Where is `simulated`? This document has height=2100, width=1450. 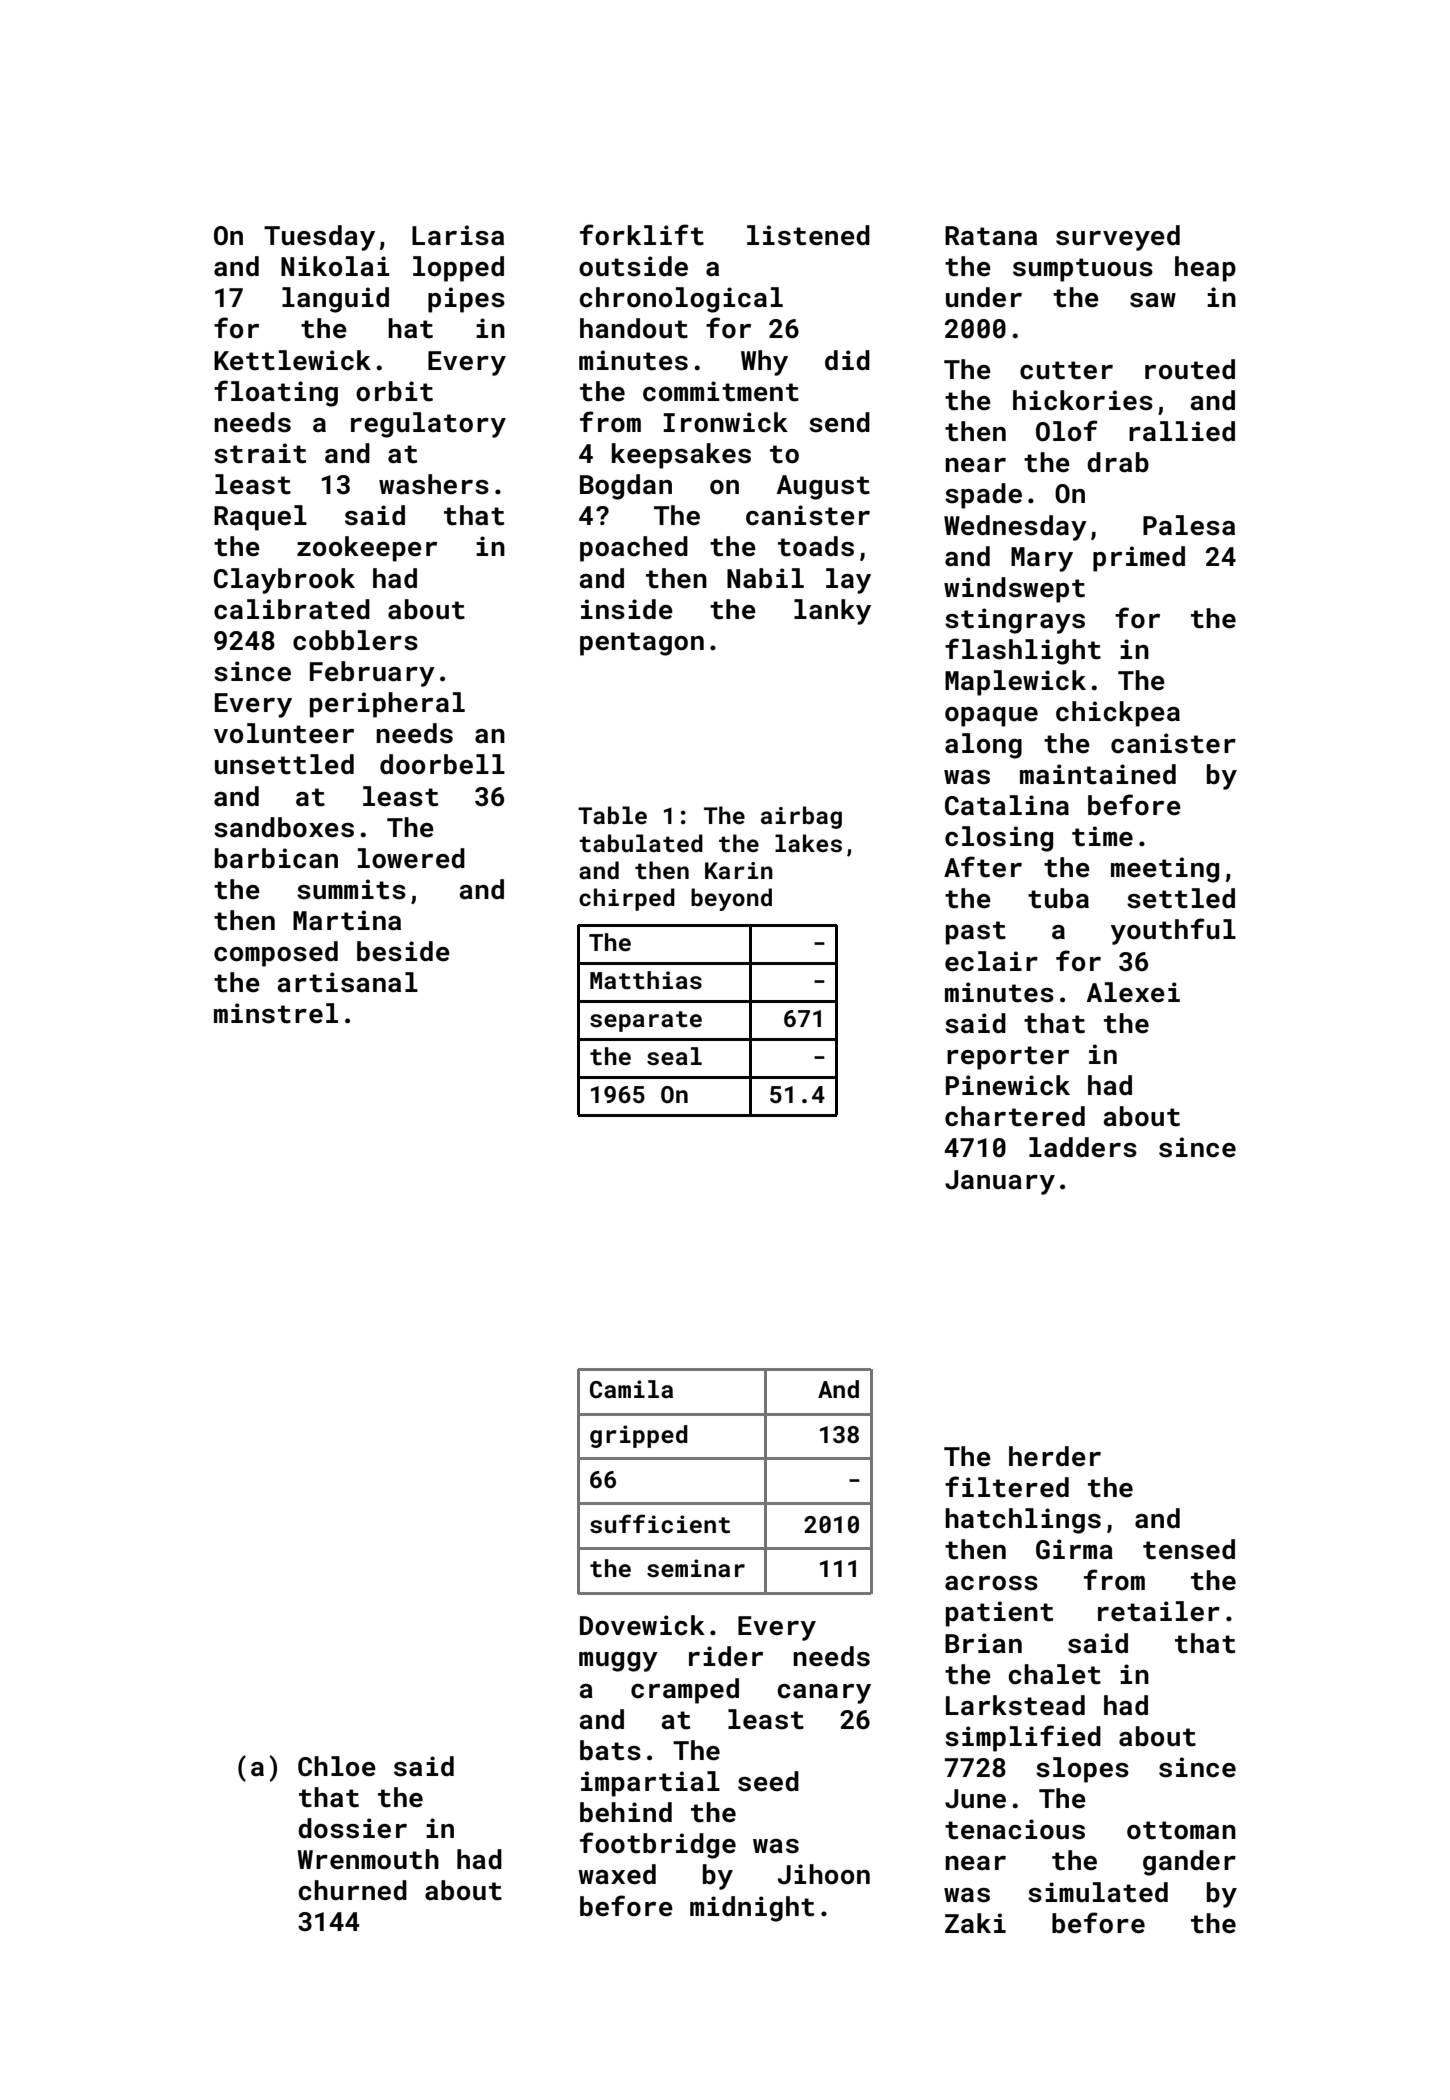 simulated is located at coordinates (1098, 1892).
